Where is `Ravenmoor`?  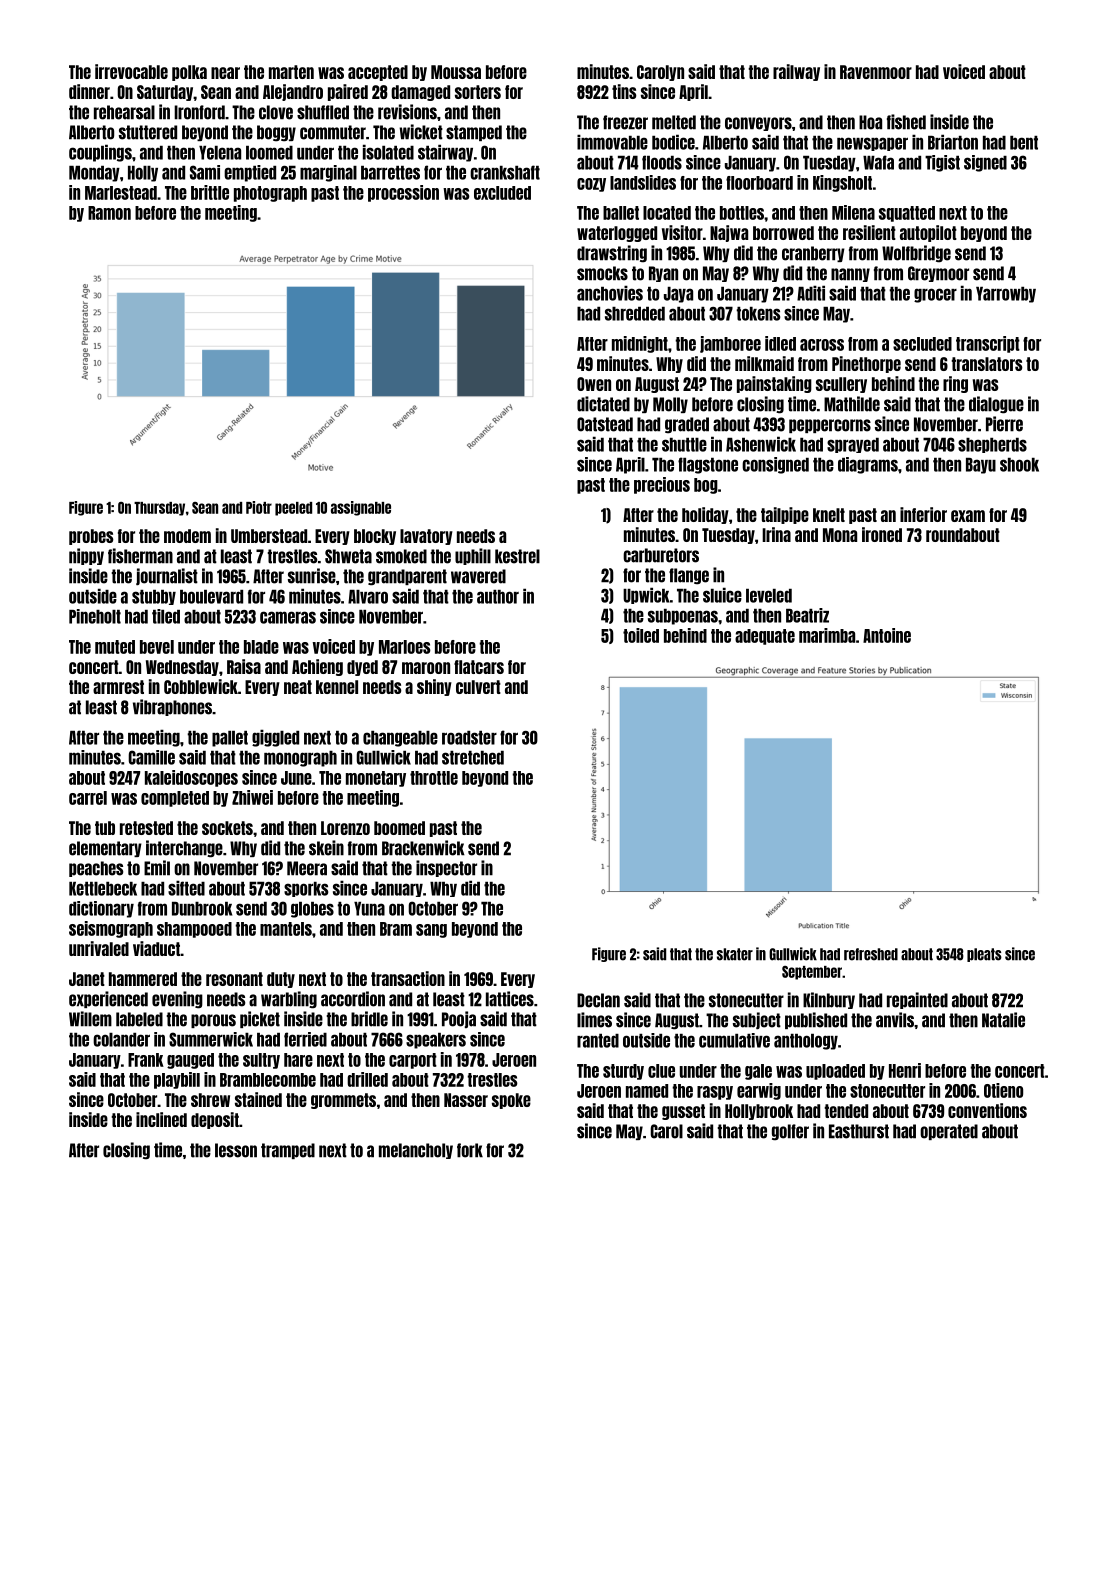
Ravenmoor is located at coordinates (876, 72).
